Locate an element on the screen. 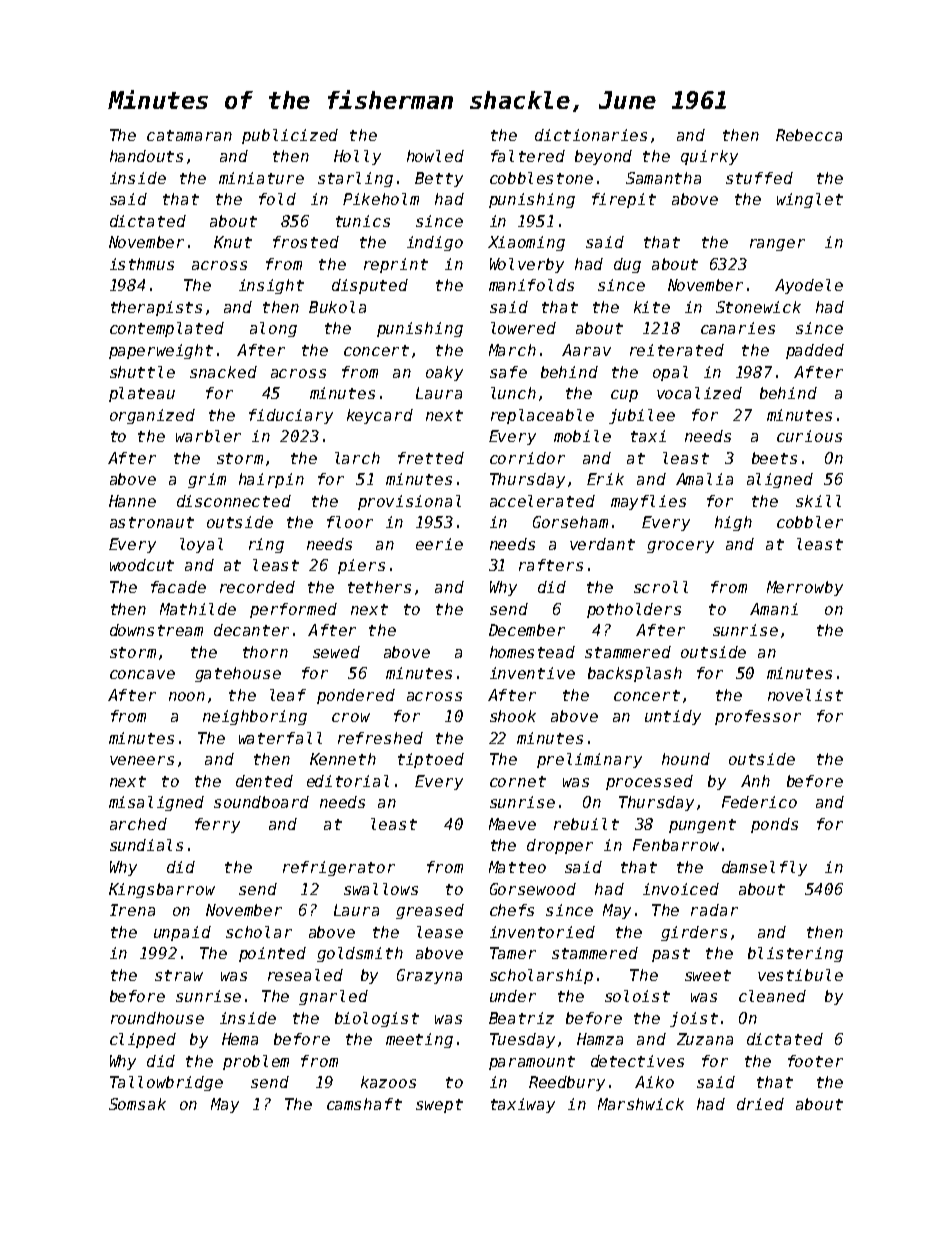 Image resolution: width=952 pixels, height=1233 pixels. pointed is located at coordinates (272, 954).
